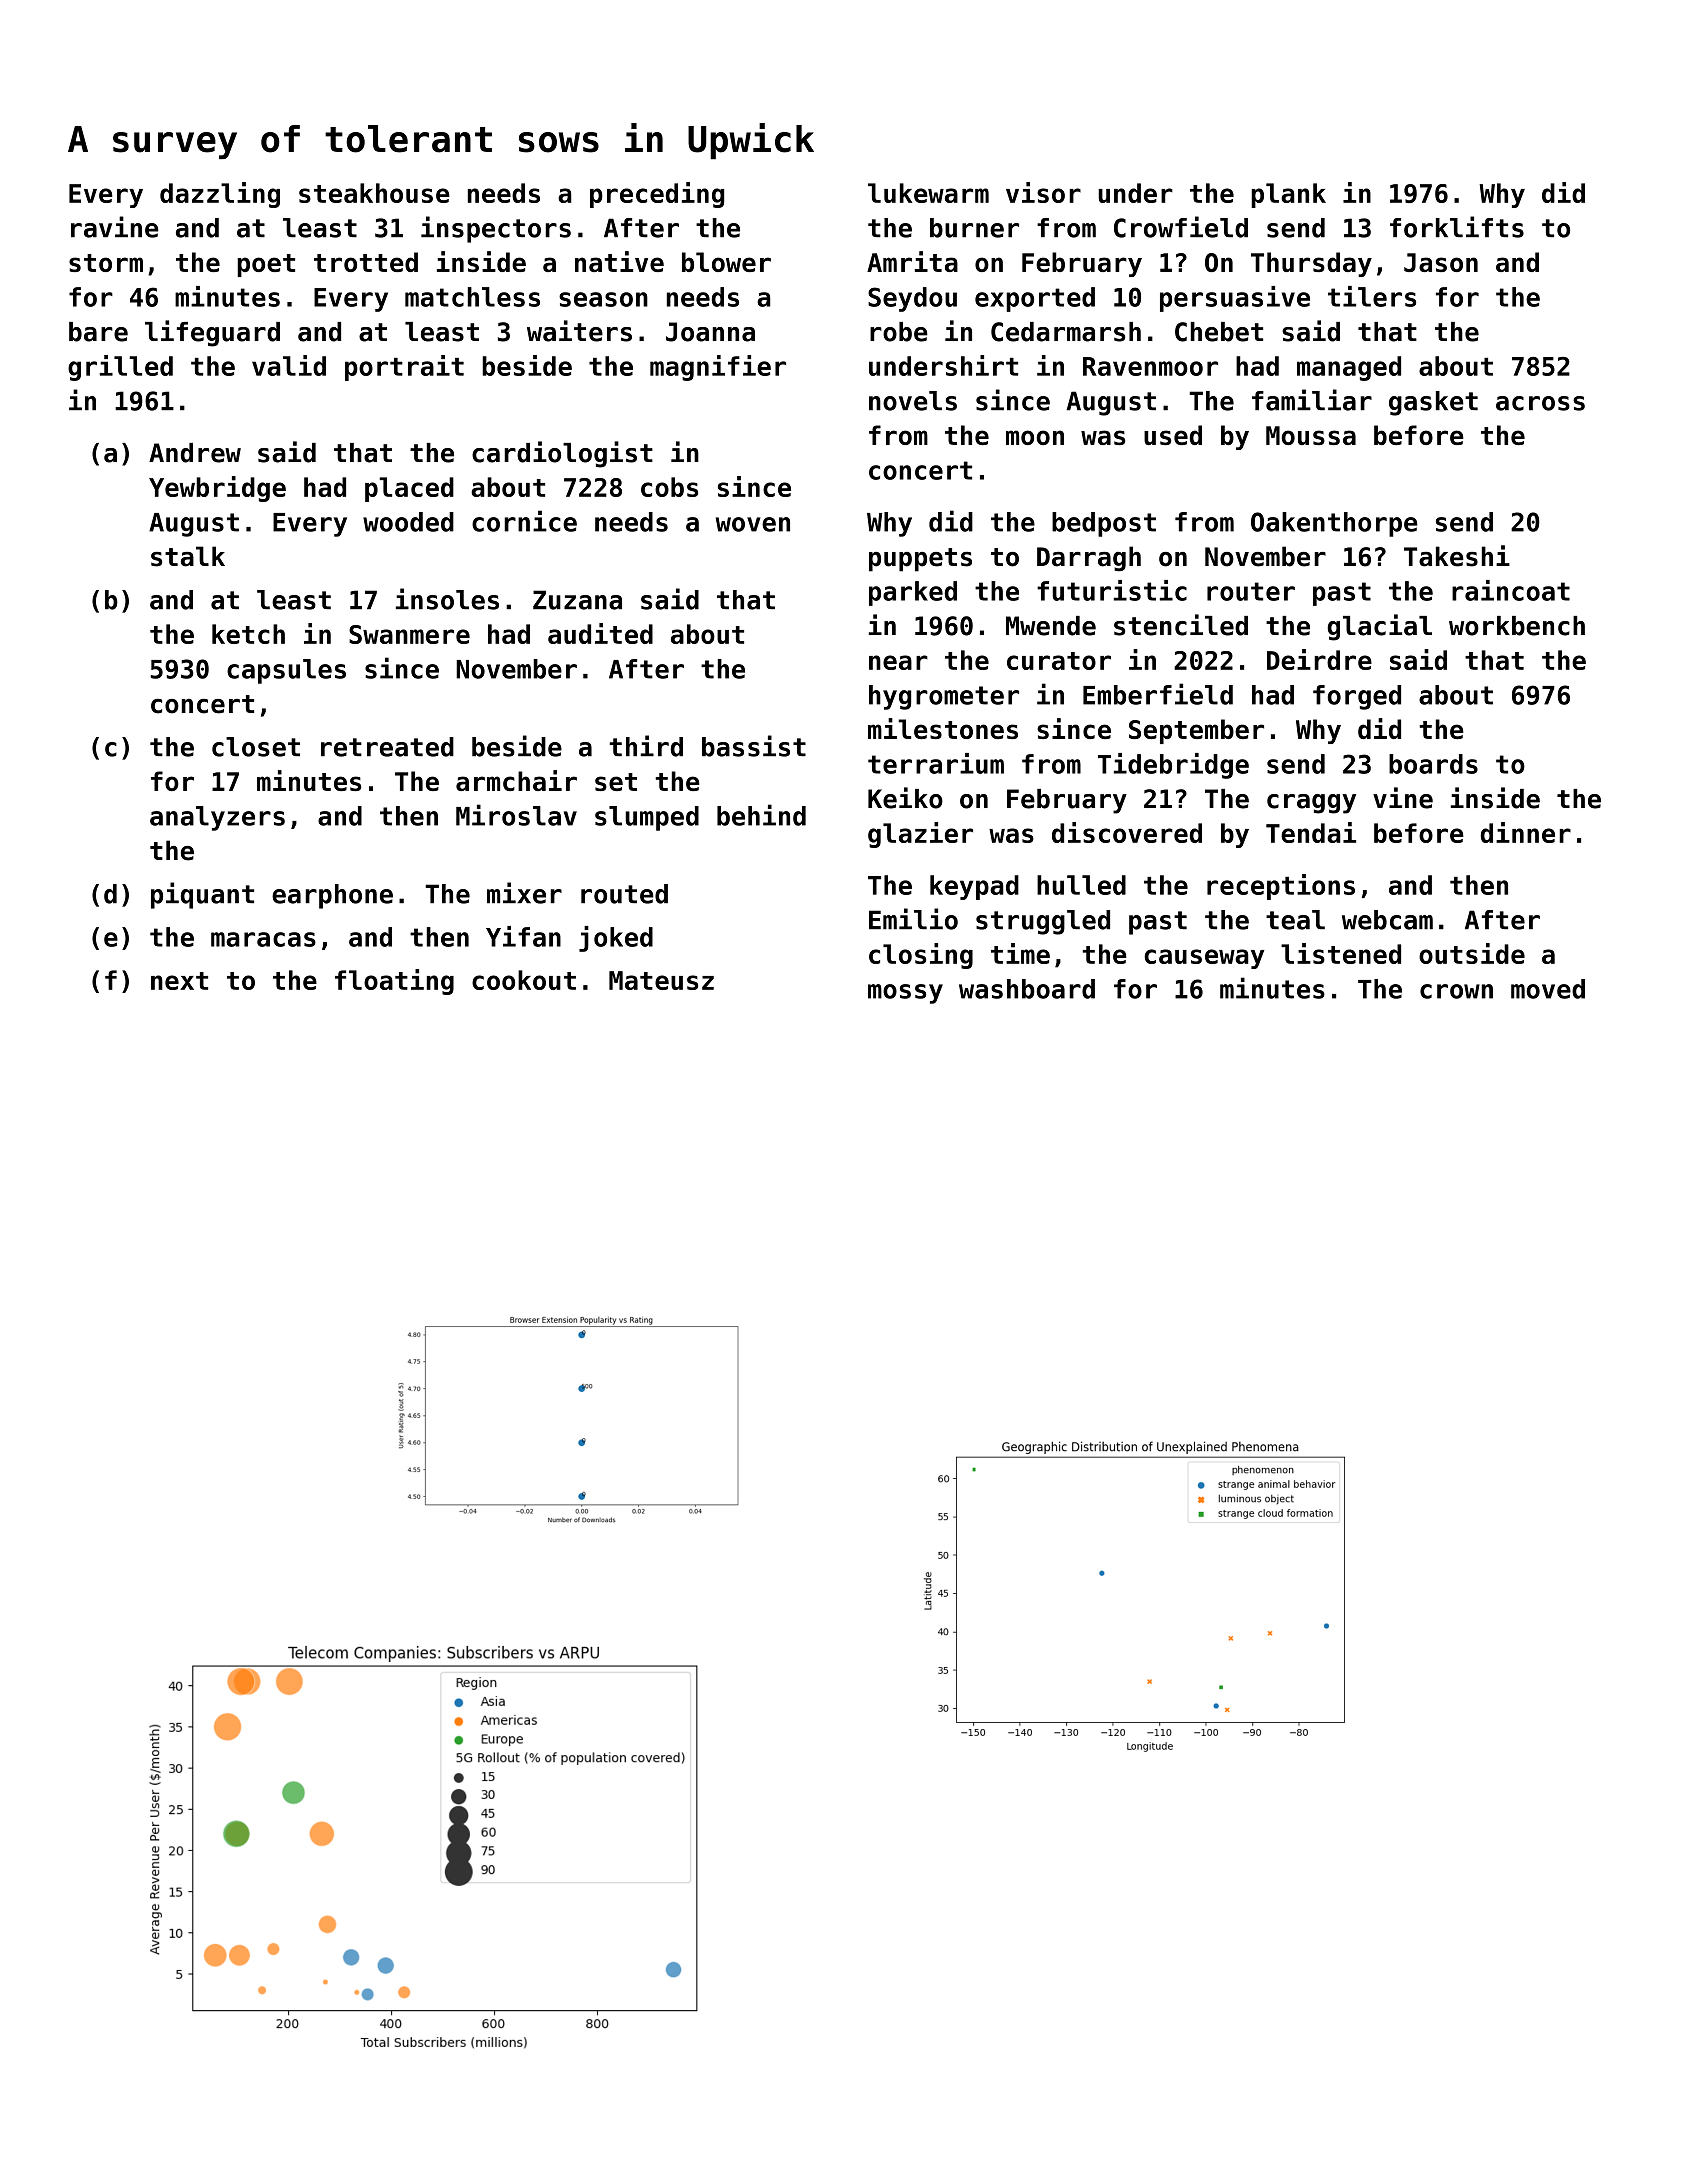 This document has height=2178, width=1683. What do you see at coordinates (1251, 591) in the document?
I see `router` at bounding box center [1251, 591].
